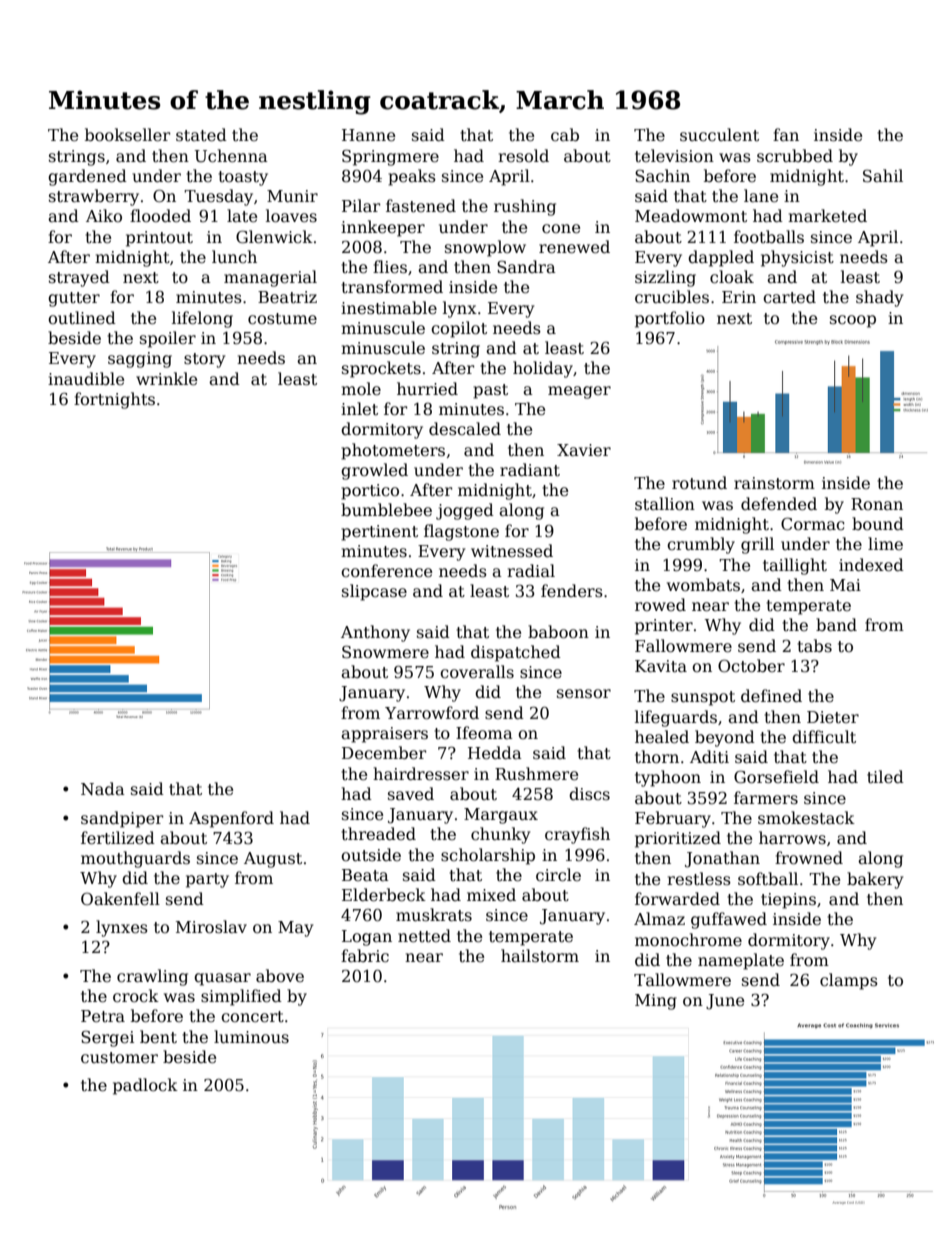 This screenshot has height=1233, width=952. I want to click on Snowmere, so click(385, 652).
